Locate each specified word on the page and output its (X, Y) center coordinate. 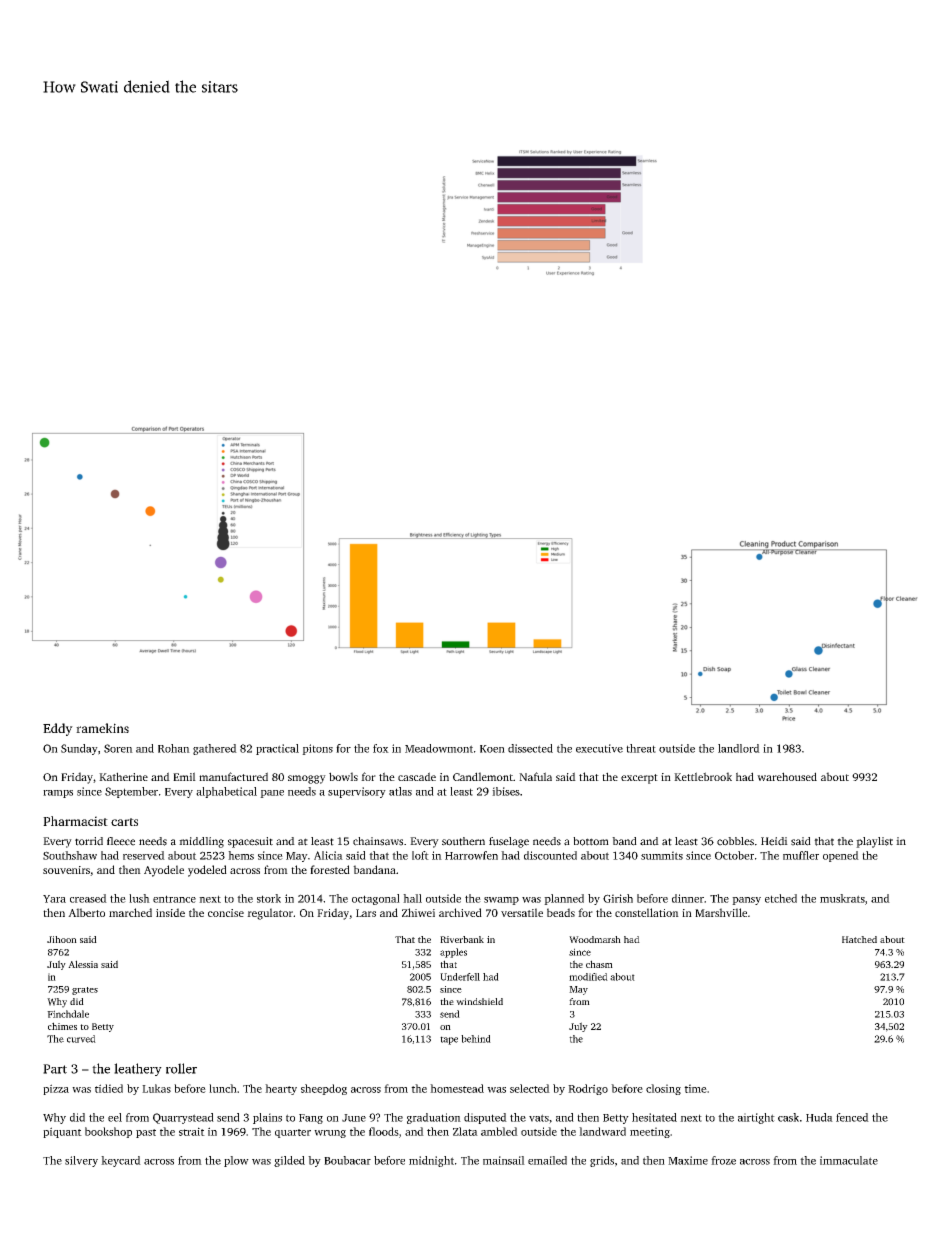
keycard (121, 1161)
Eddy (58, 729)
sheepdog (324, 1089)
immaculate (849, 1160)
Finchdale (68, 1014)
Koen (492, 749)
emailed (547, 1160)
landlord (739, 748)
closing (663, 1089)
